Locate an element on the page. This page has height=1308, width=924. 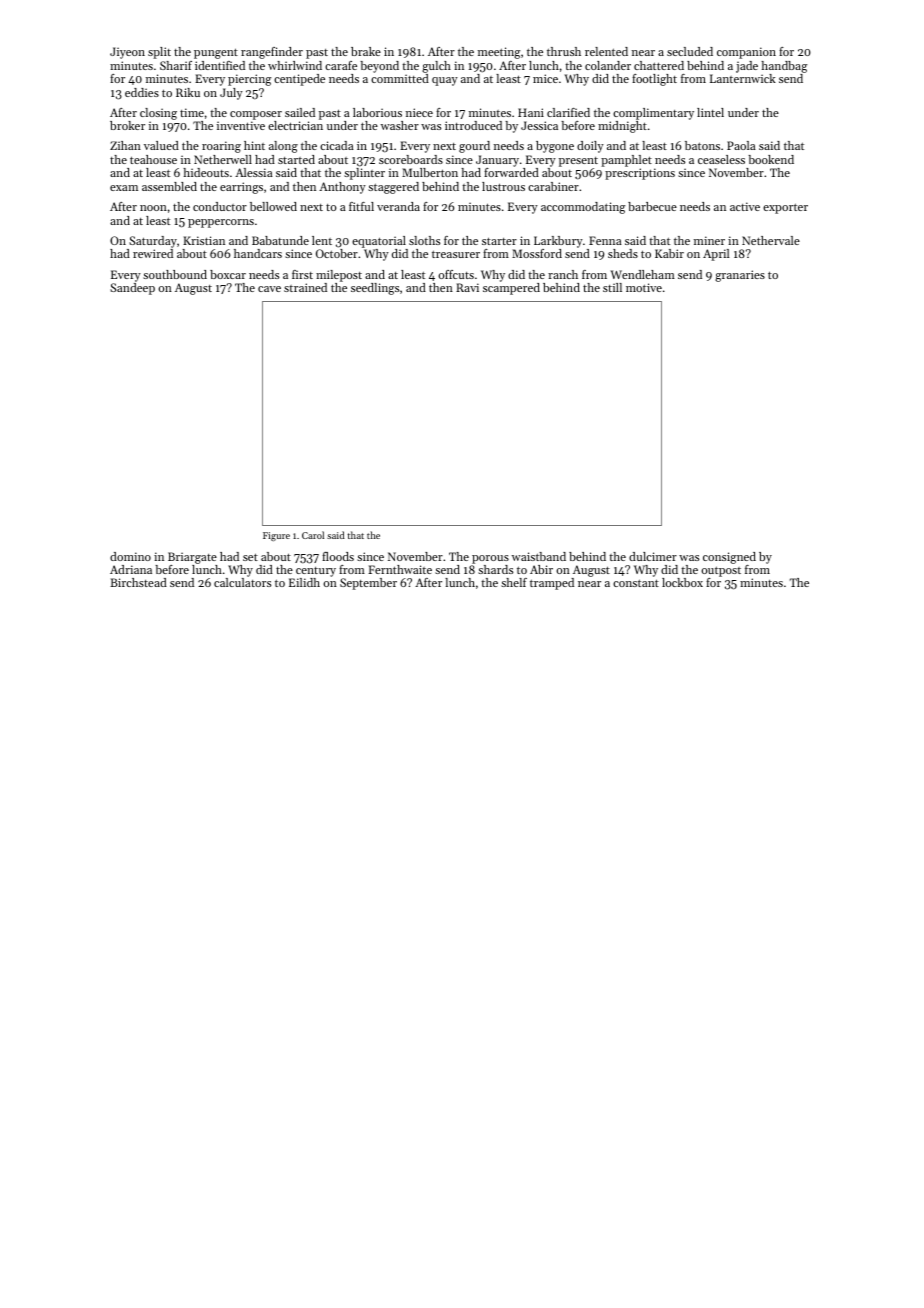
granaries is located at coordinates (740, 276).
